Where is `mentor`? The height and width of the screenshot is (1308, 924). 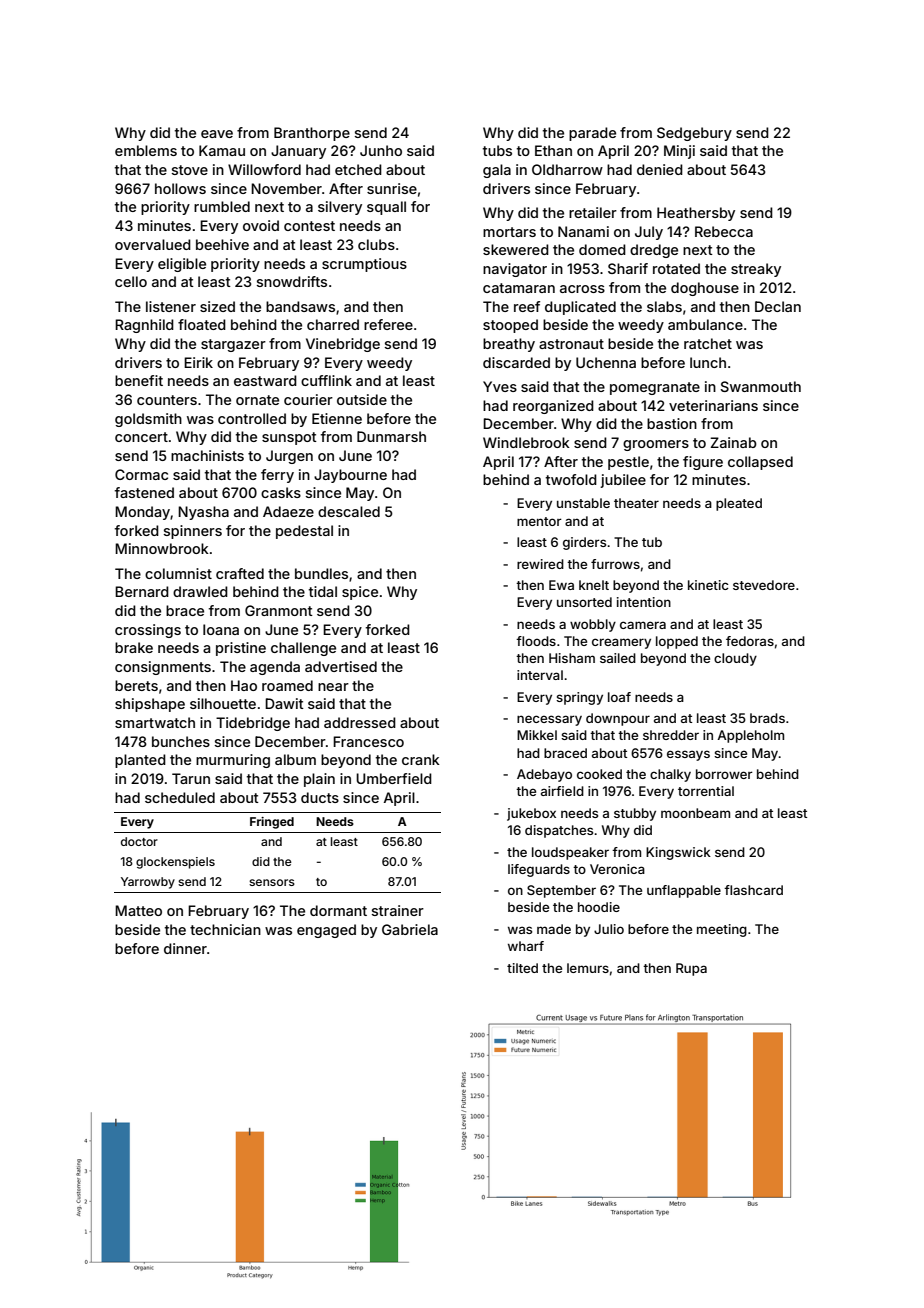 mentor is located at coordinates (539, 521).
